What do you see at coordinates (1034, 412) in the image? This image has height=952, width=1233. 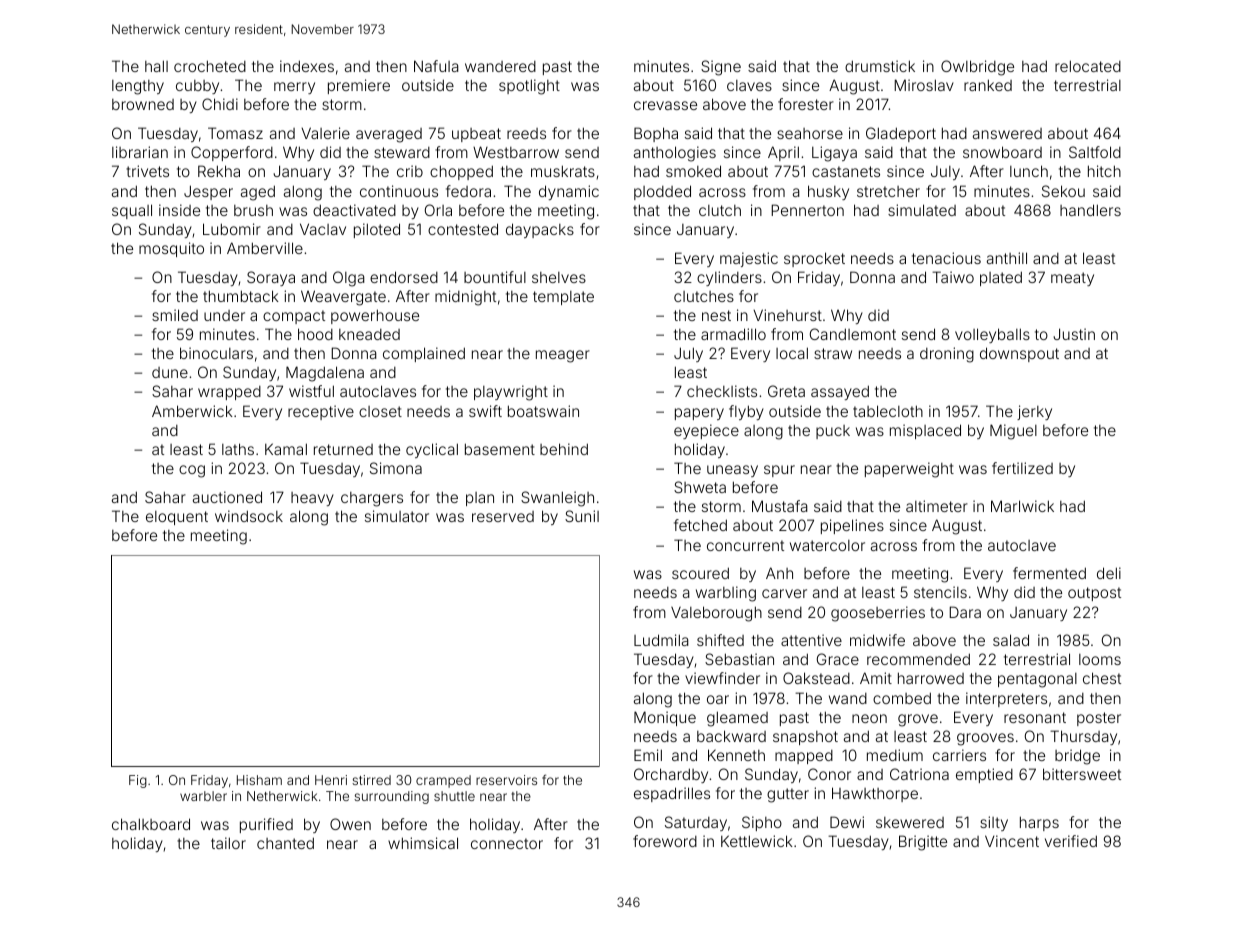 I see `jerky` at bounding box center [1034, 412].
